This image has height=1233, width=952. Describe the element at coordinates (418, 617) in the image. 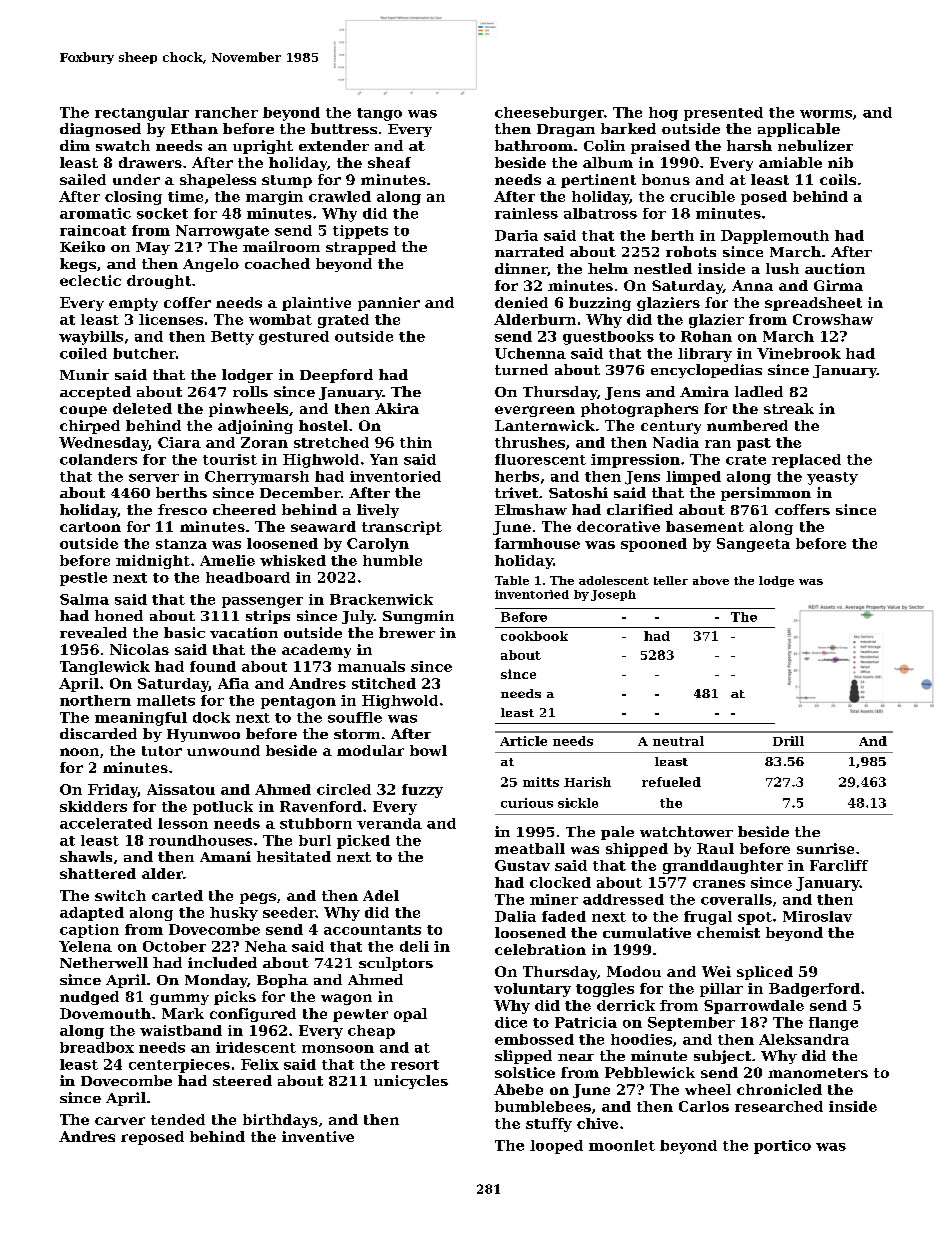

I see `Sungmin` at that location.
